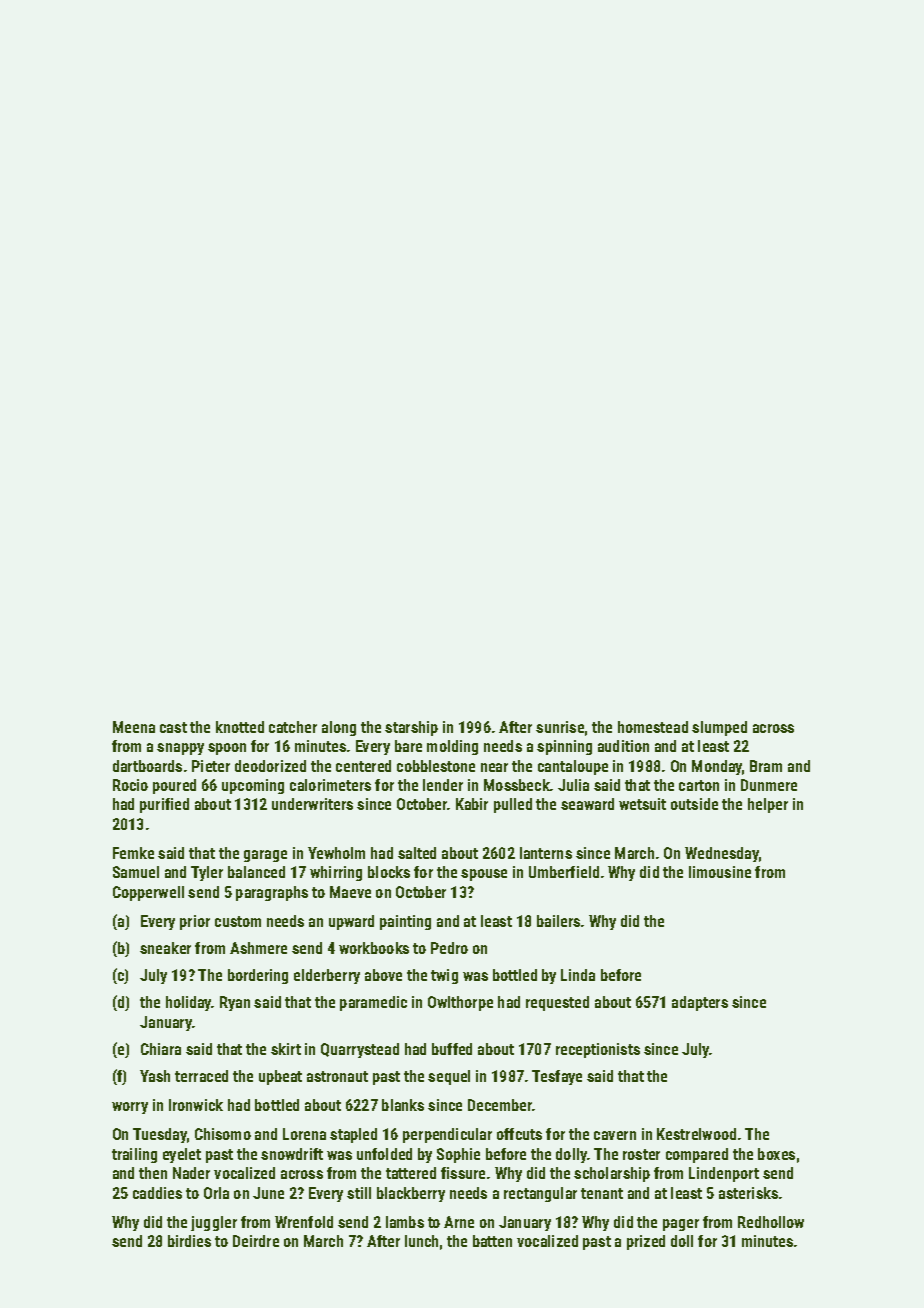 The height and width of the document is (1308, 924). Describe the element at coordinates (700, 1003) in the document. I see `adapters` at that location.
